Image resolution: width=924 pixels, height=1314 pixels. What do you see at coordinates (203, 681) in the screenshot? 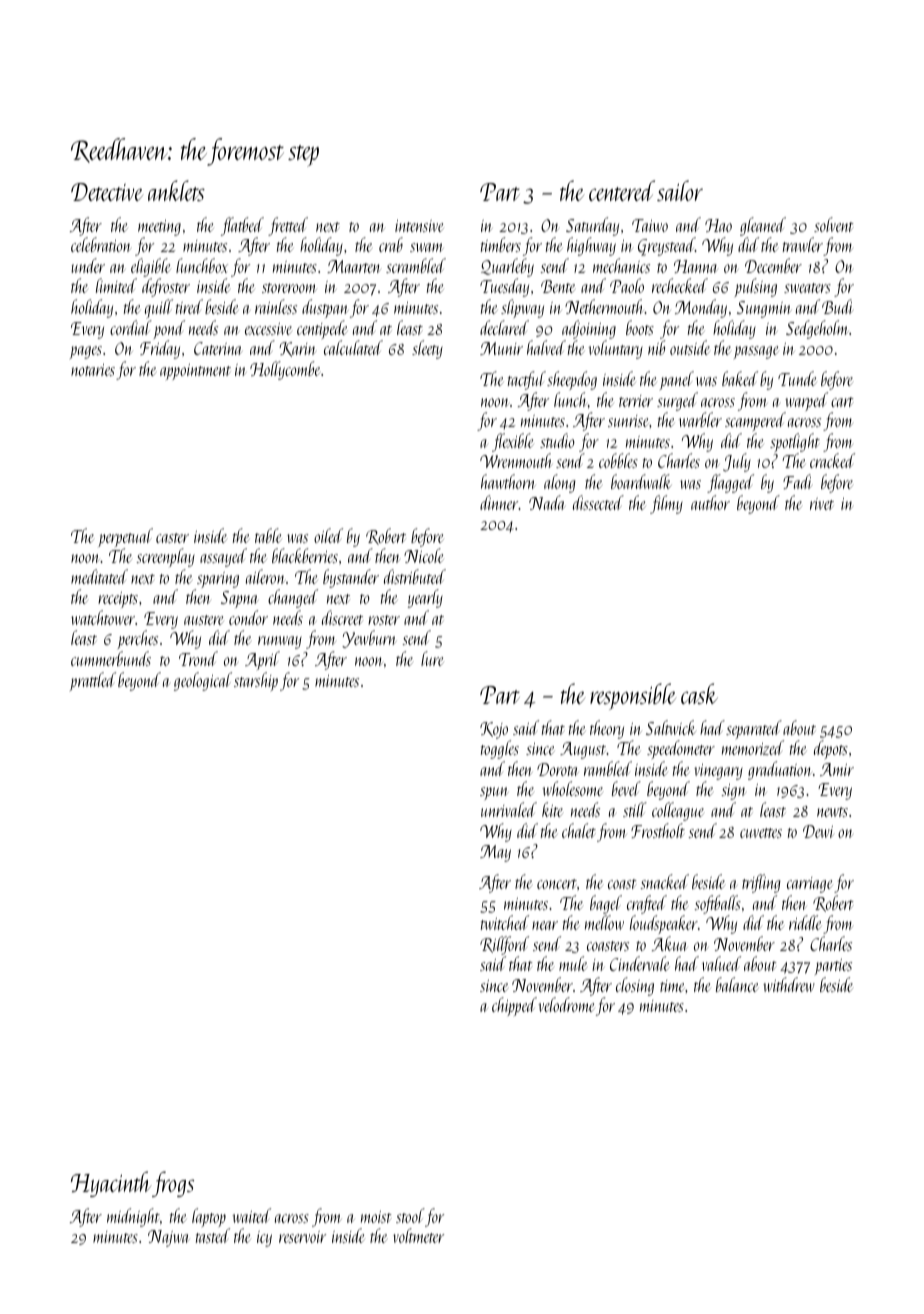
I see `geological` at bounding box center [203, 681].
